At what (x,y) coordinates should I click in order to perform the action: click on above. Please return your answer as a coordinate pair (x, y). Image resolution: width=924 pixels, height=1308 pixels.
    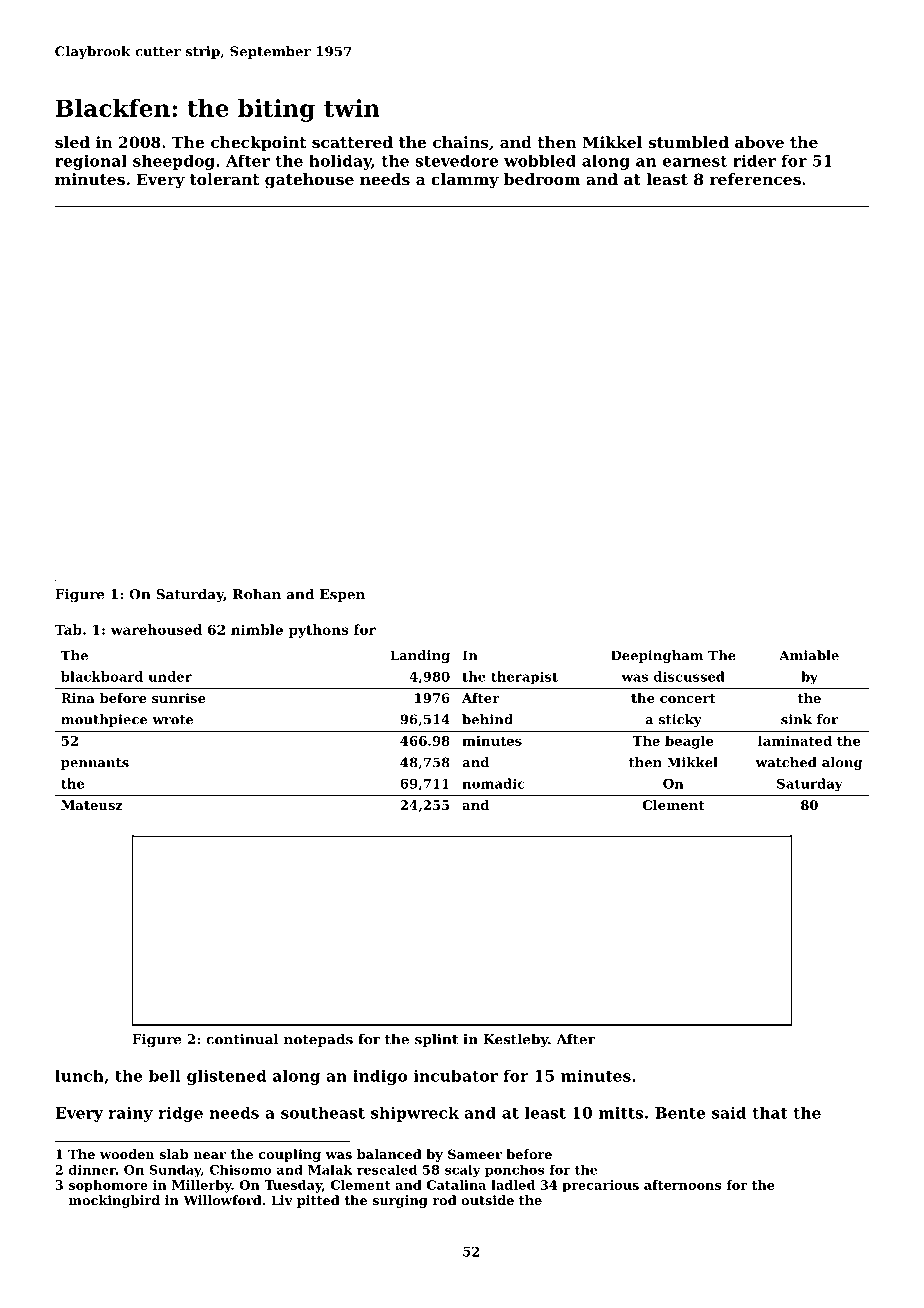
    Looking at the image, I should click on (759, 142).
